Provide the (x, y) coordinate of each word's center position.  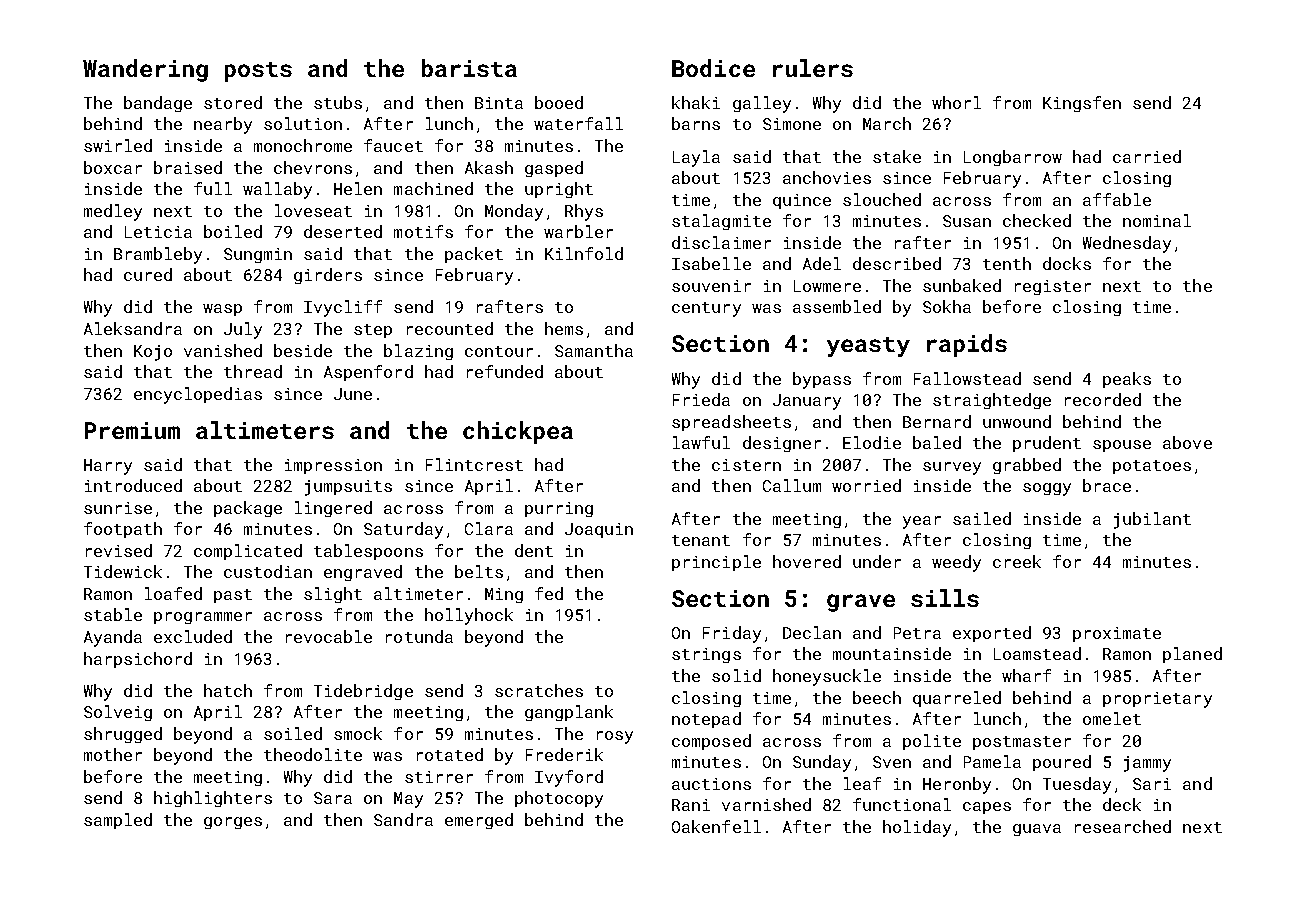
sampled (118, 821)
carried (1147, 156)
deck (1122, 804)
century (706, 309)
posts (258, 72)
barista (469, 68)
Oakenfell (716, 826)
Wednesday (1127, 244)
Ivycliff (343, 308)
